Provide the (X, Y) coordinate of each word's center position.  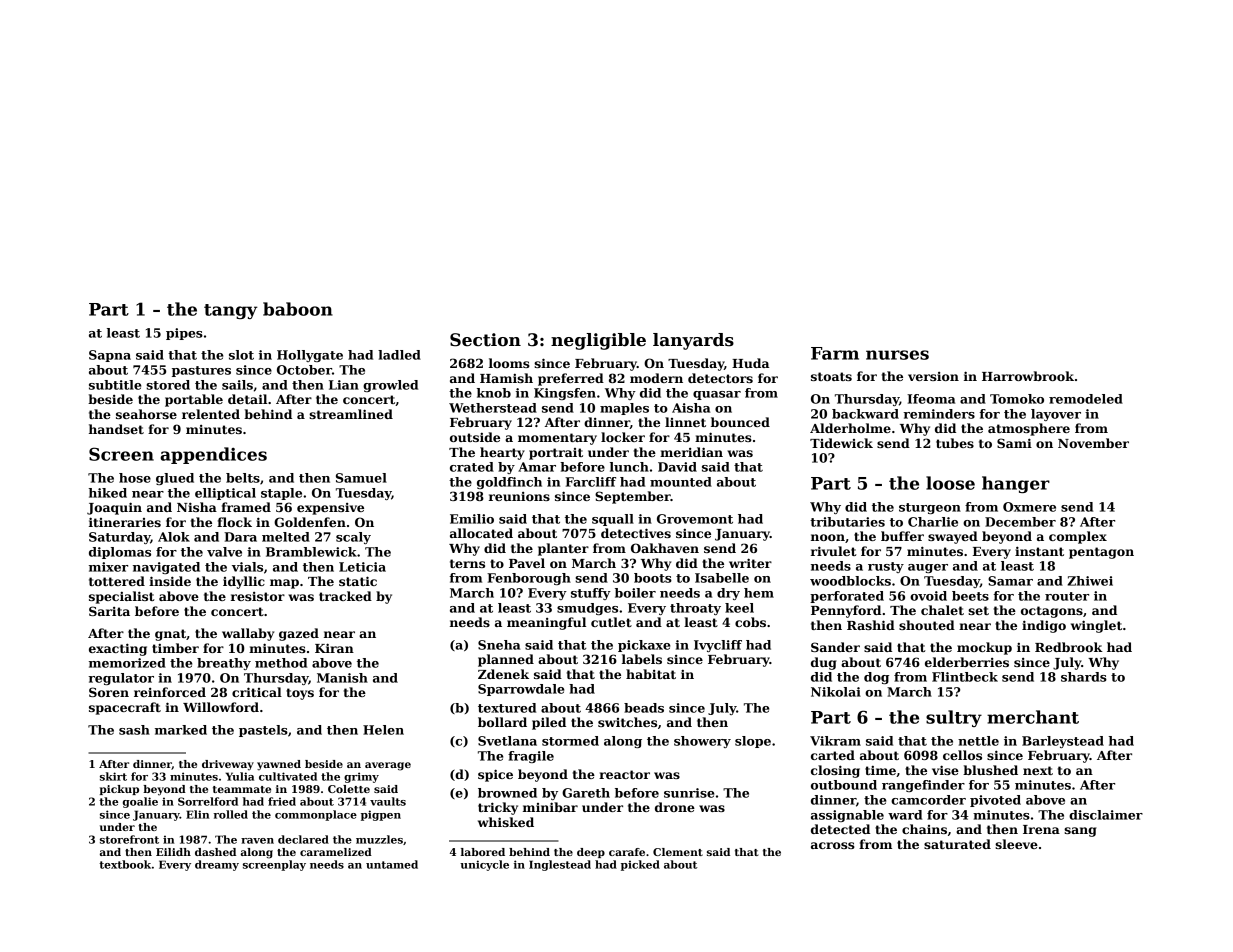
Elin (197, 814)
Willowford (221, 707)
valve (224, 552)
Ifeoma (931, 399)
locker (623, 437)
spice (495, 775)
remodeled (1086, 399)
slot (241, 355)
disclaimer (1106, 815)
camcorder (928, 800)
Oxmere (1029, 507)
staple (281, 494)
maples (624, 409)
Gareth (586, 793)
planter (563, 549)
